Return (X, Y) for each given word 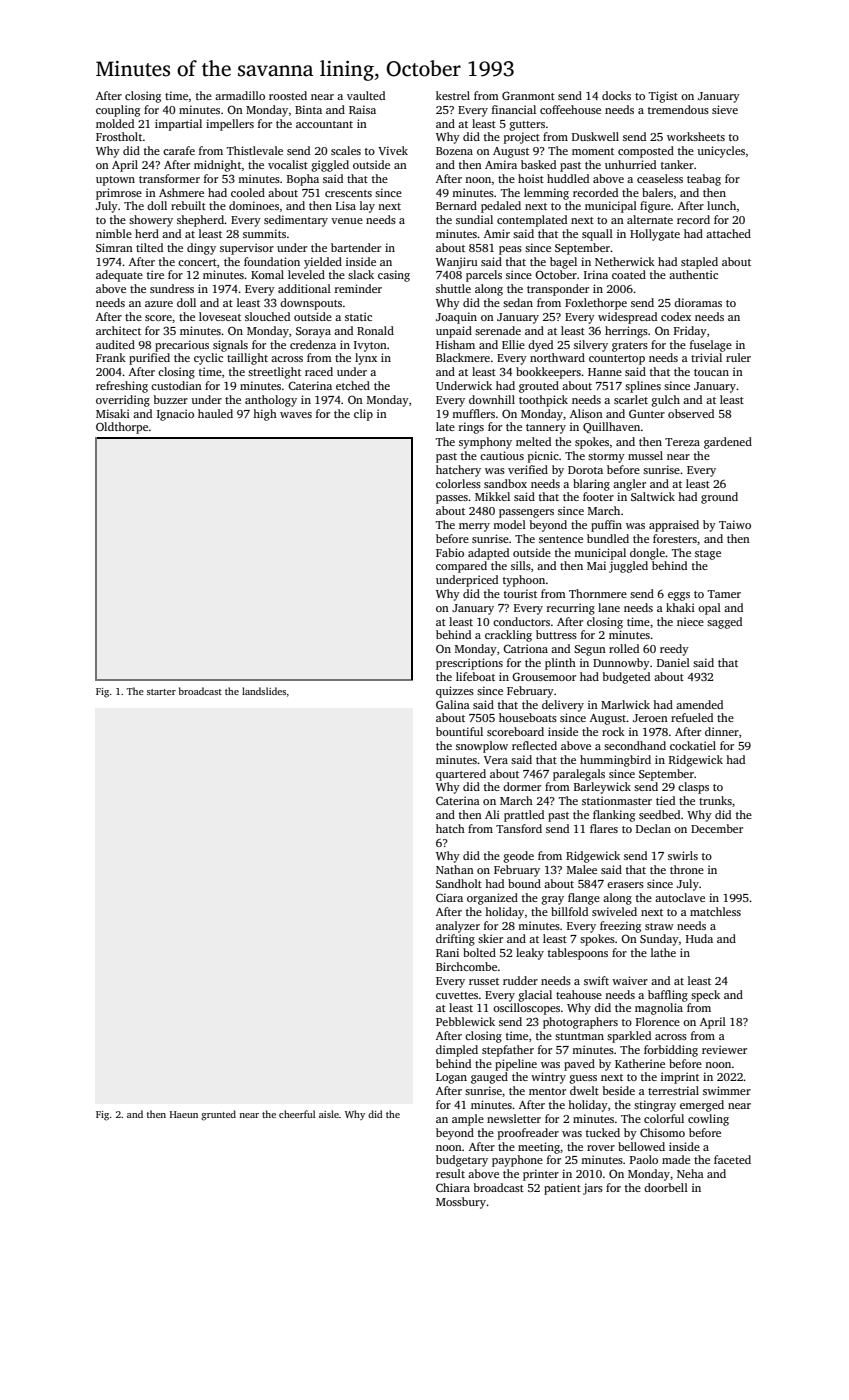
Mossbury (461, 1203)
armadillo (240, 95)
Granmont (528, 95)
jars (593, 1189)
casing (394, 276)
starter (161, 692)
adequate (119, 276)
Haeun (184, 1114)
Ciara (449, 897)
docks (616, 95)
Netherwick (625, 261)
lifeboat (475, 676)
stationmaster (617, 800)
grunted (218, 1115)
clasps (693, 788)
